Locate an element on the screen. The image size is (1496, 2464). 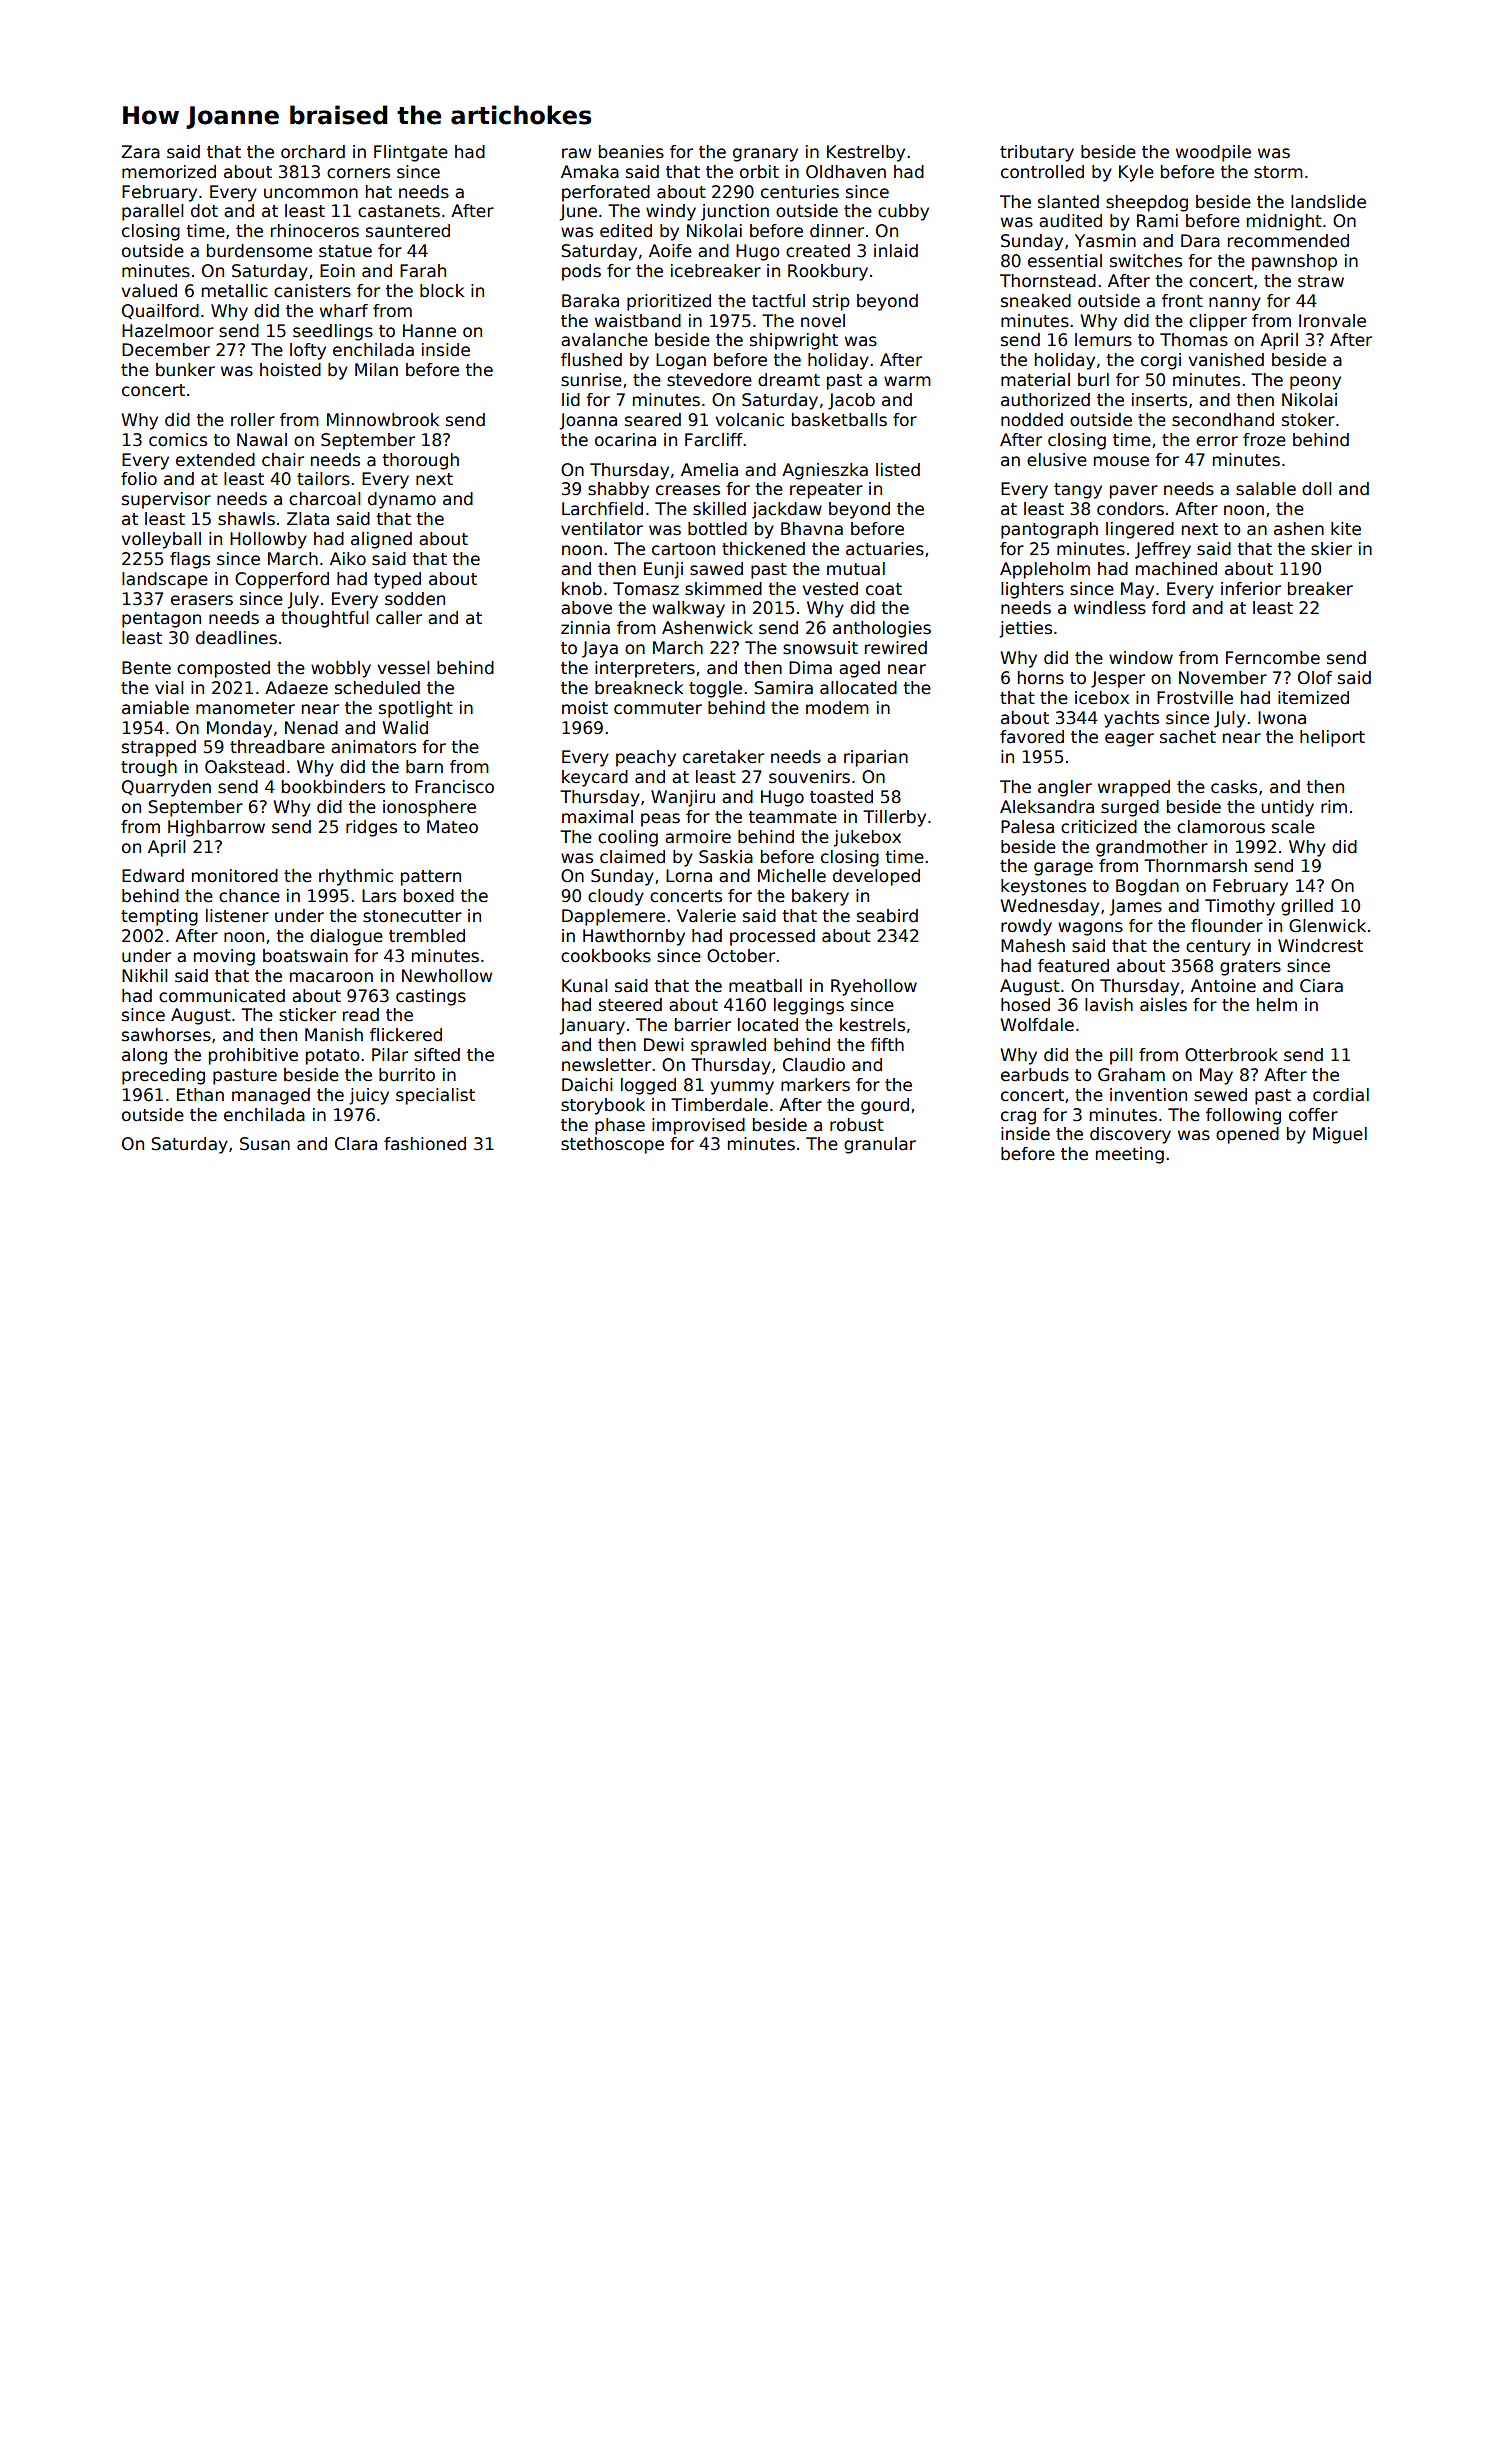
scale is located at coordinates (1293, 827).
